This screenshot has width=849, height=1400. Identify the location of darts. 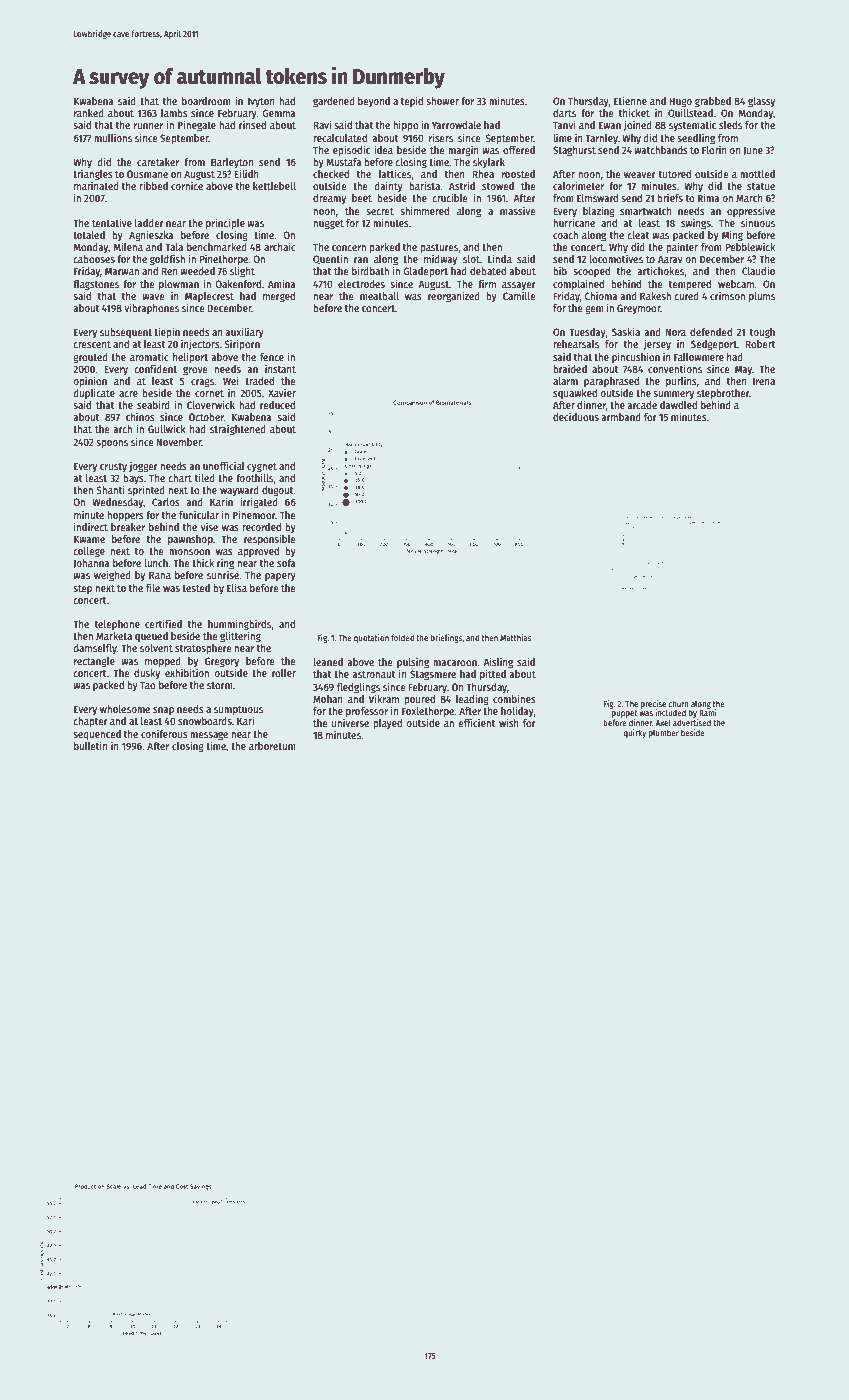
(564, 113).
